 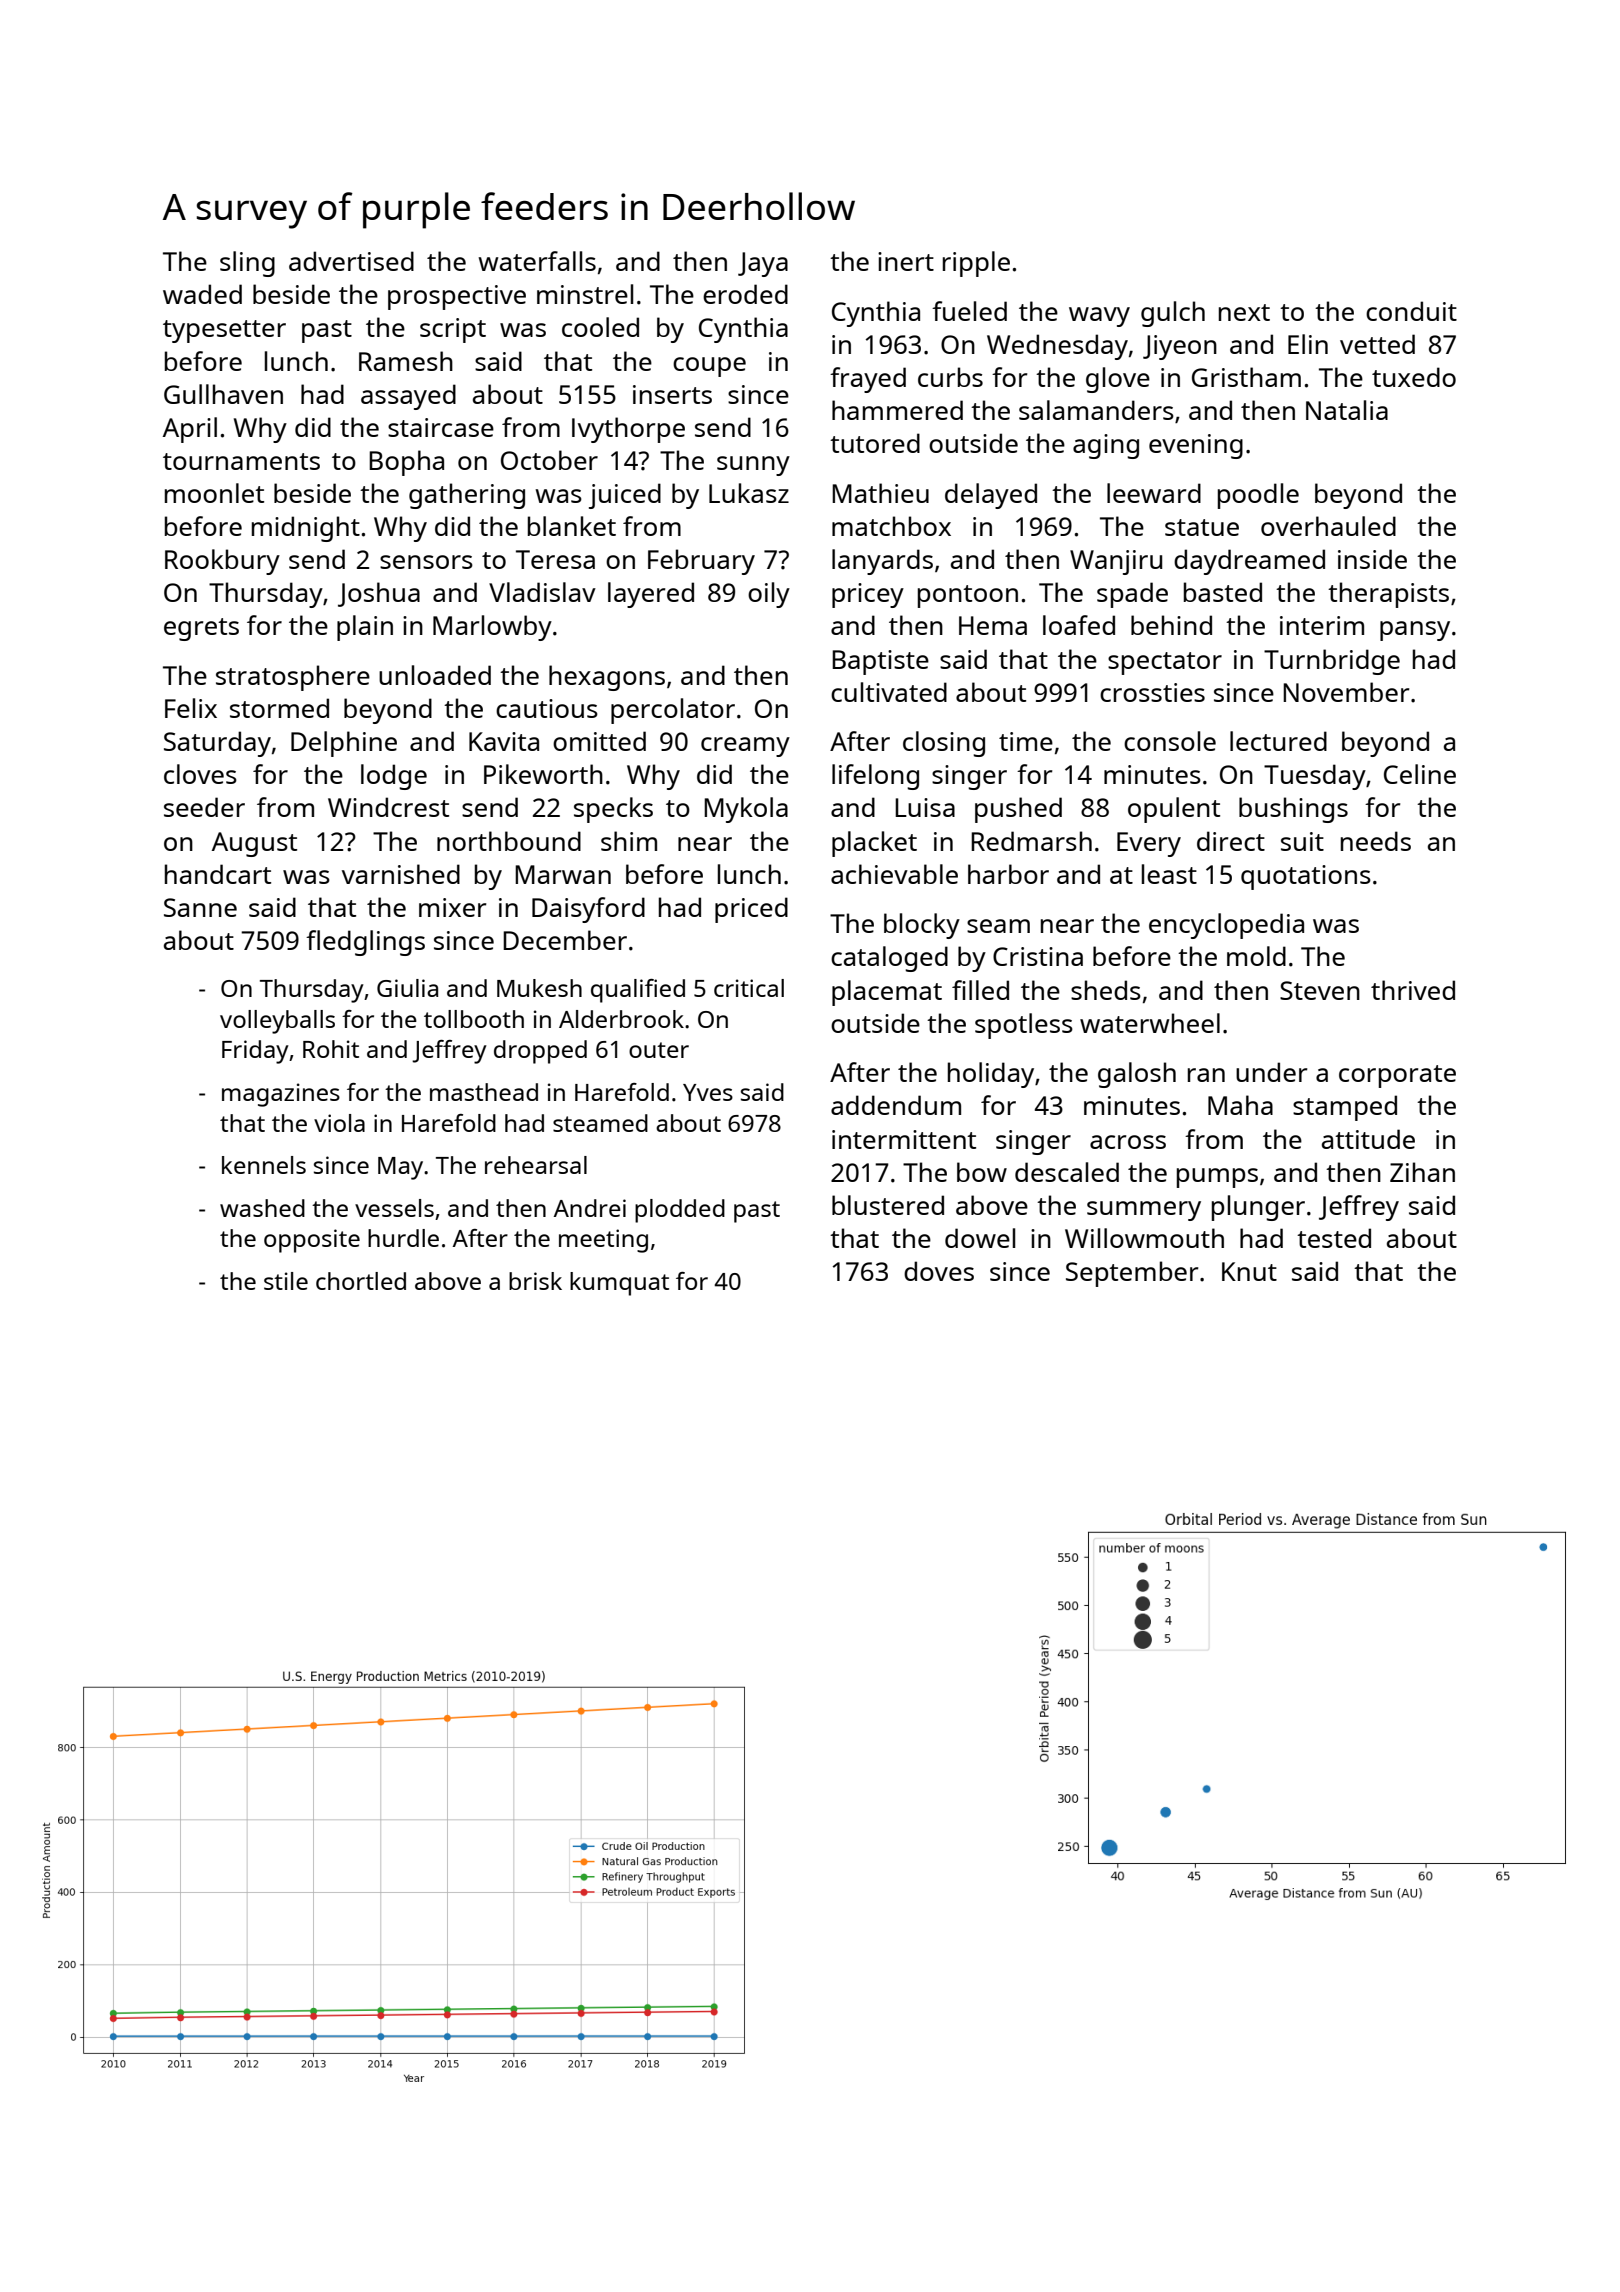 What do you see at coordinates (1414, 377) in the screenshot?
I see `tuxedo` at bounding box center [1414, 377].
